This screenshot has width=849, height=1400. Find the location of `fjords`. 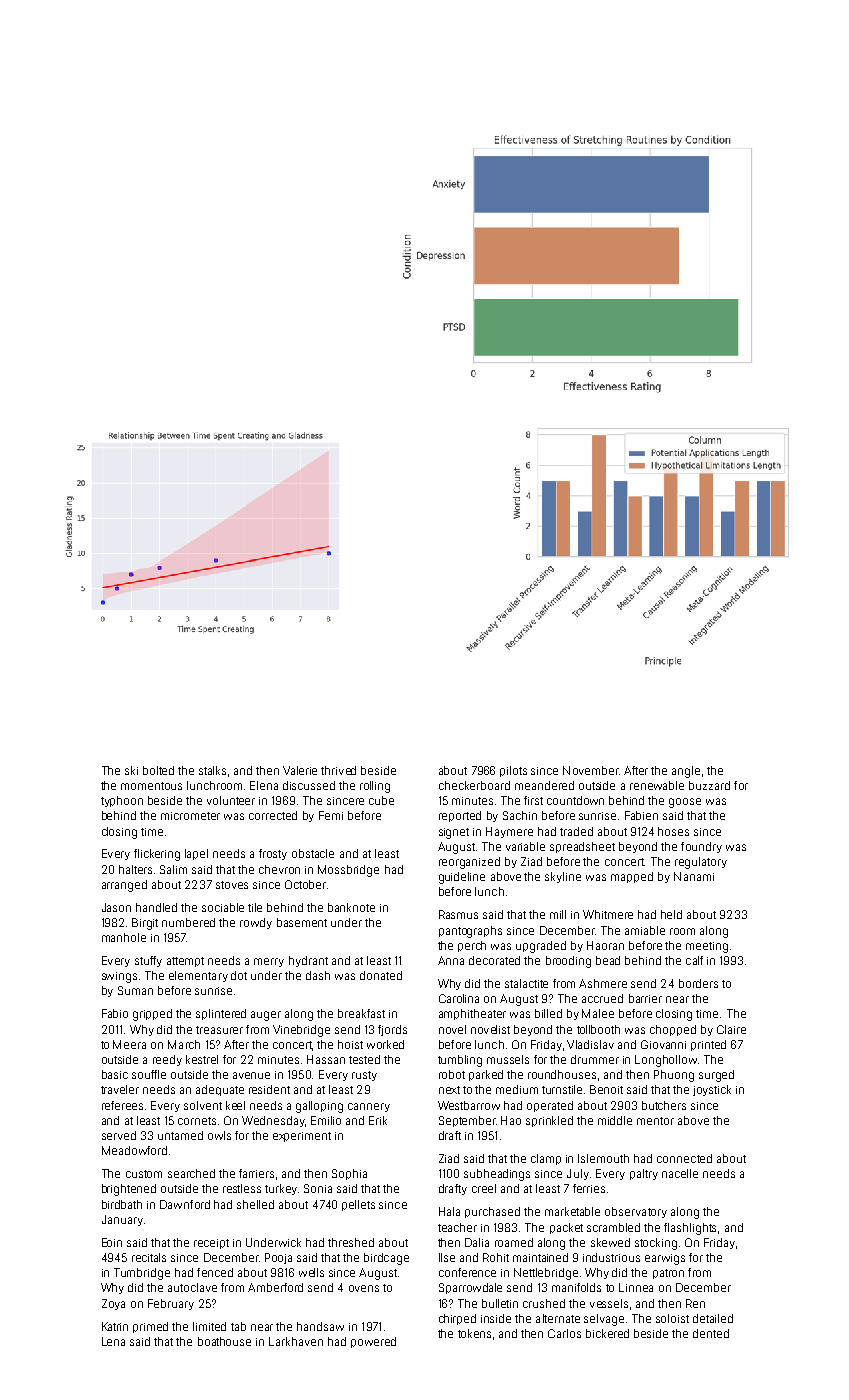

fjords is located at coordinates (392, 1030).
